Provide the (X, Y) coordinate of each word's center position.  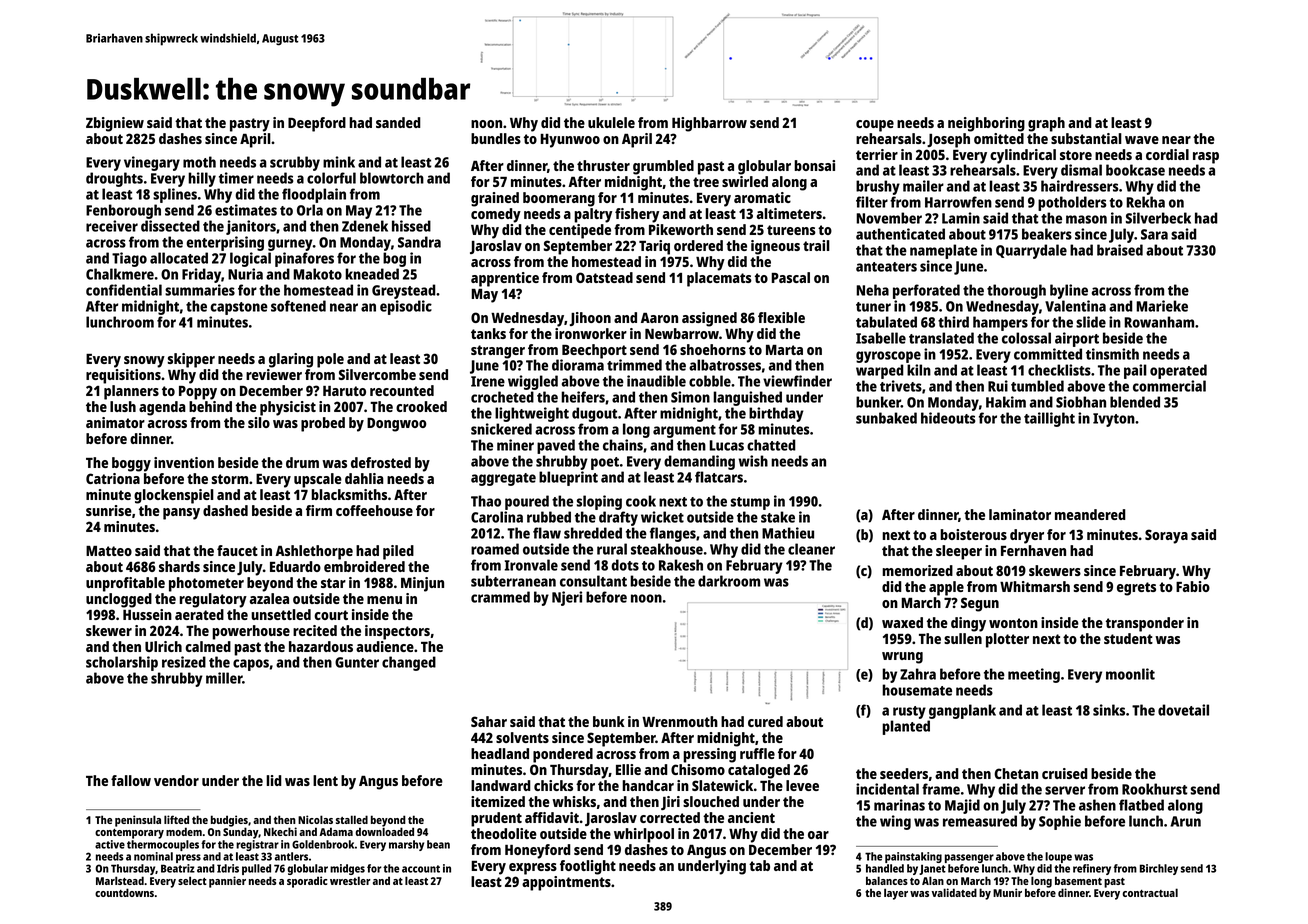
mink (339, 162)
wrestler (350, 880)
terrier (877, 154)
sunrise (109, 510)
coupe (875, 126)
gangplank (962, 711)
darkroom (729, 581)
